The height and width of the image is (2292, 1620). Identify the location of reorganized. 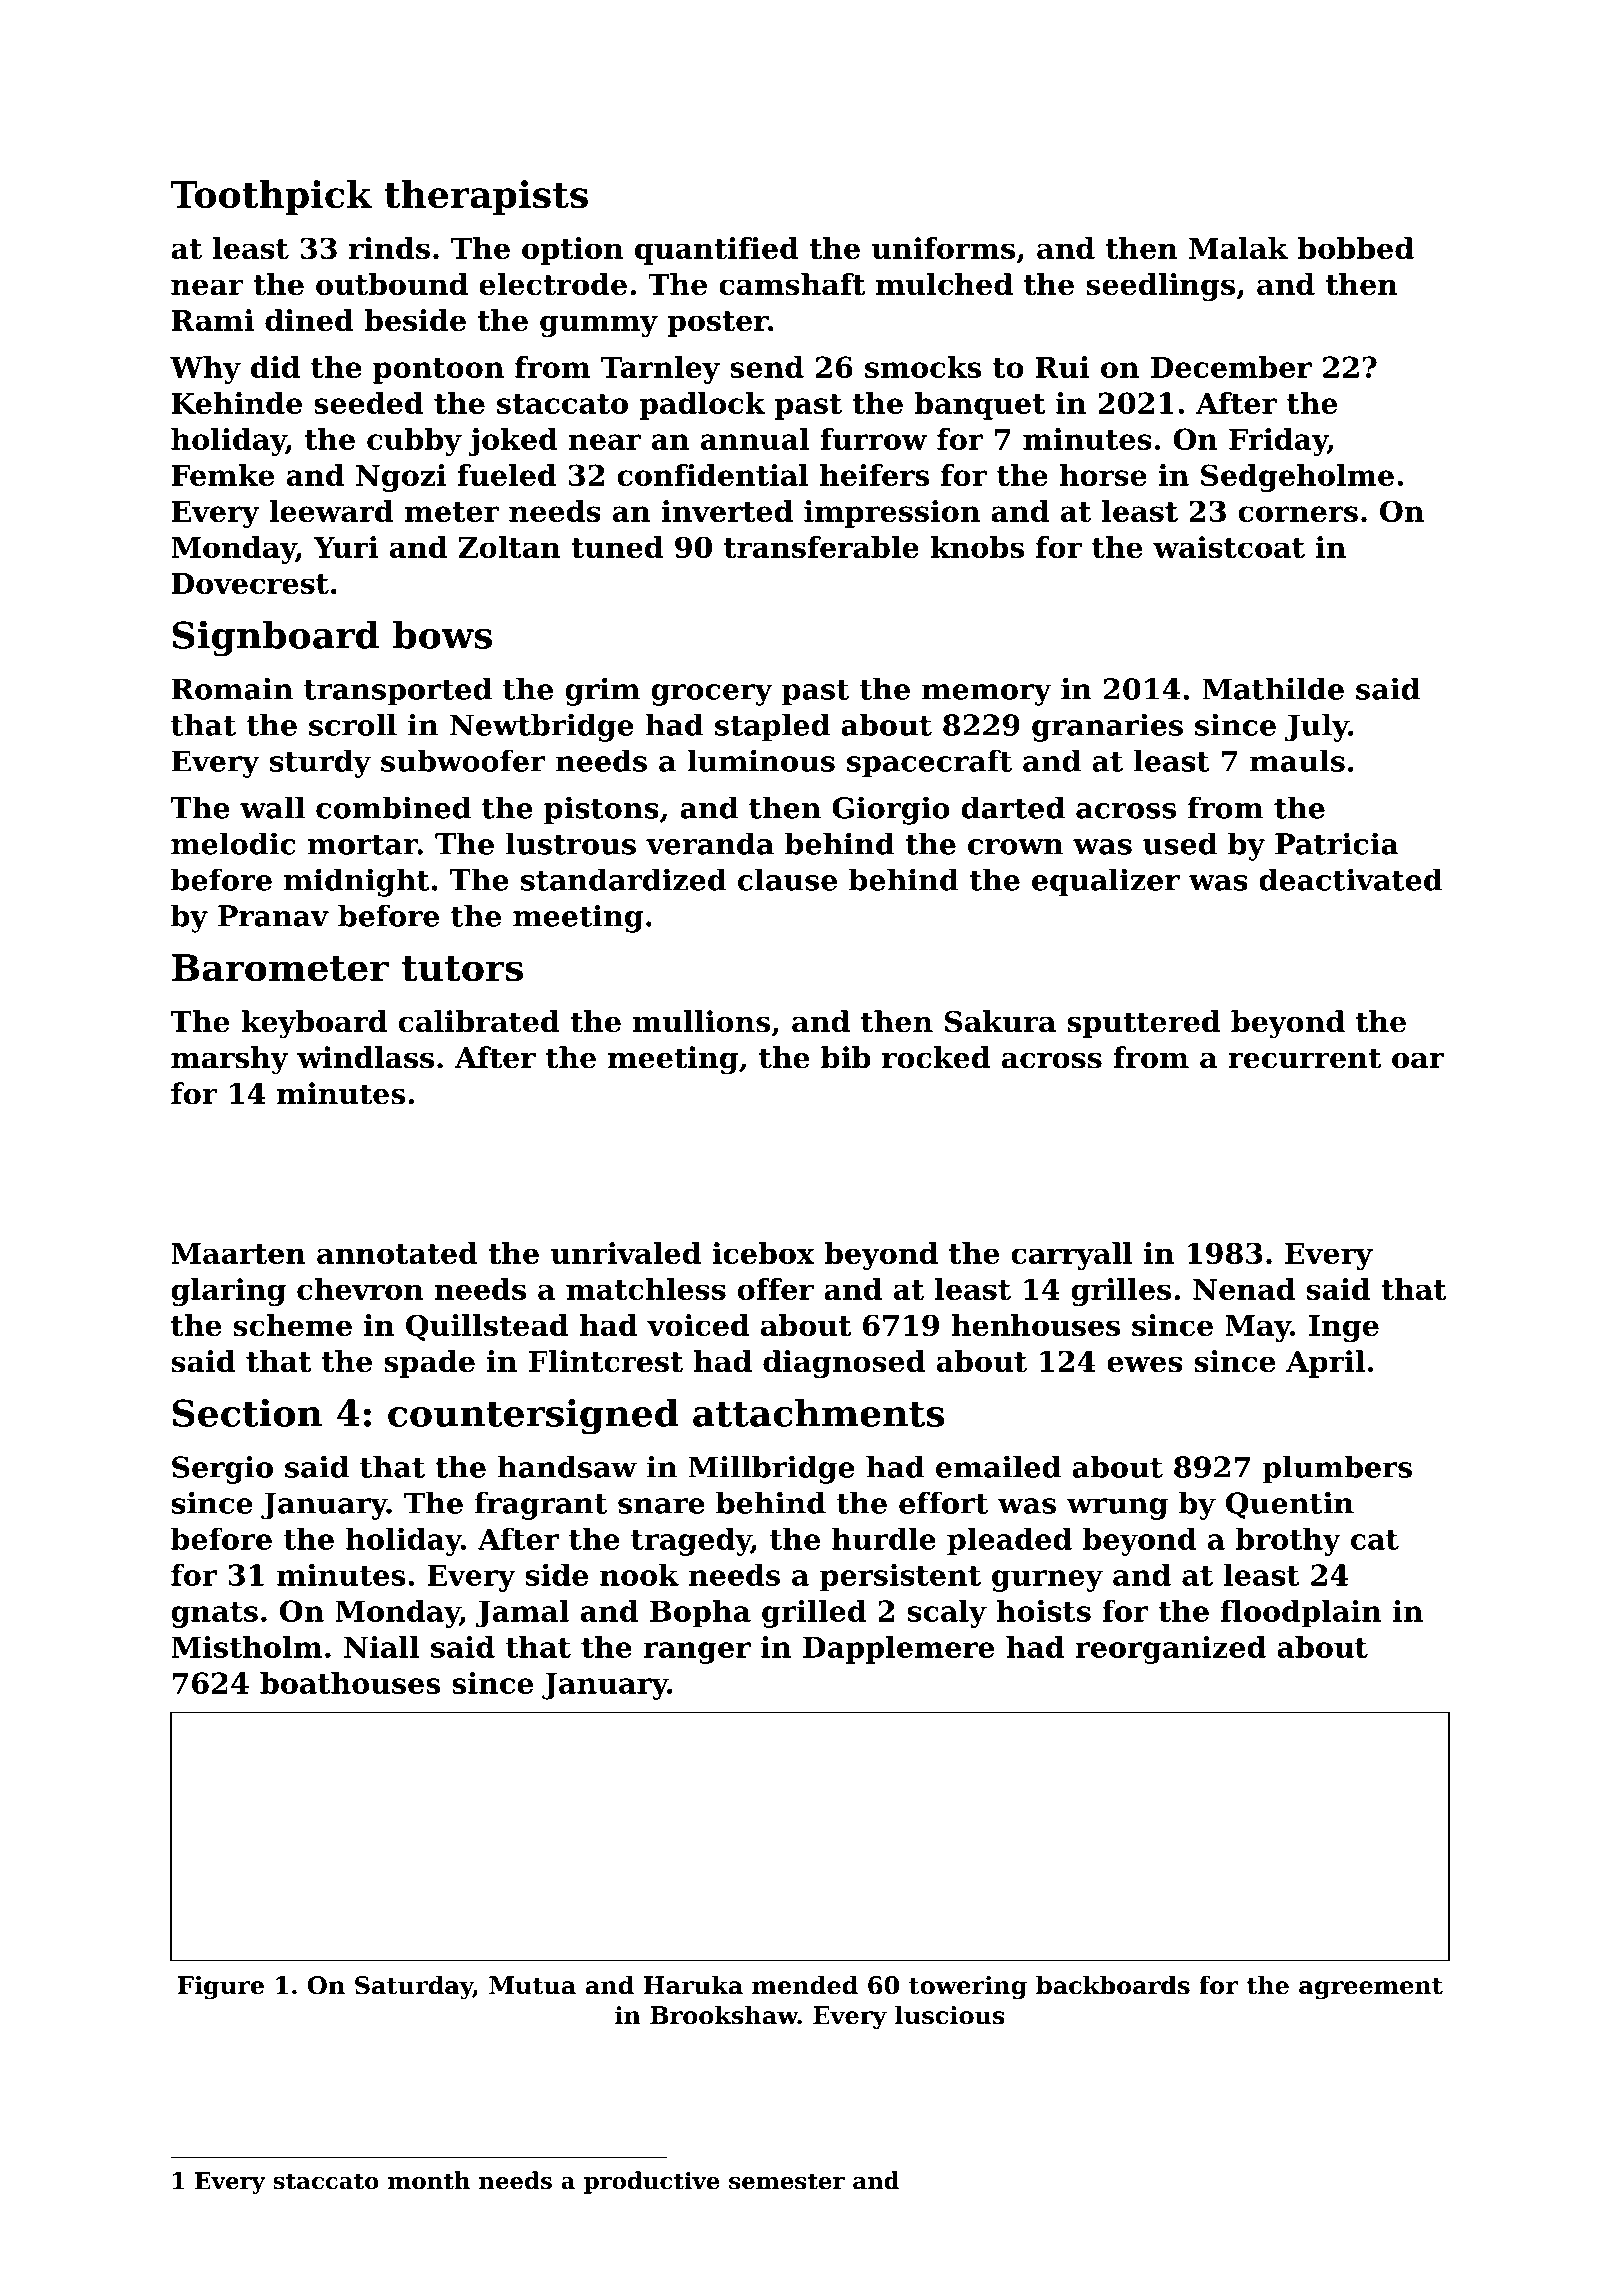
(1170, 1650).
